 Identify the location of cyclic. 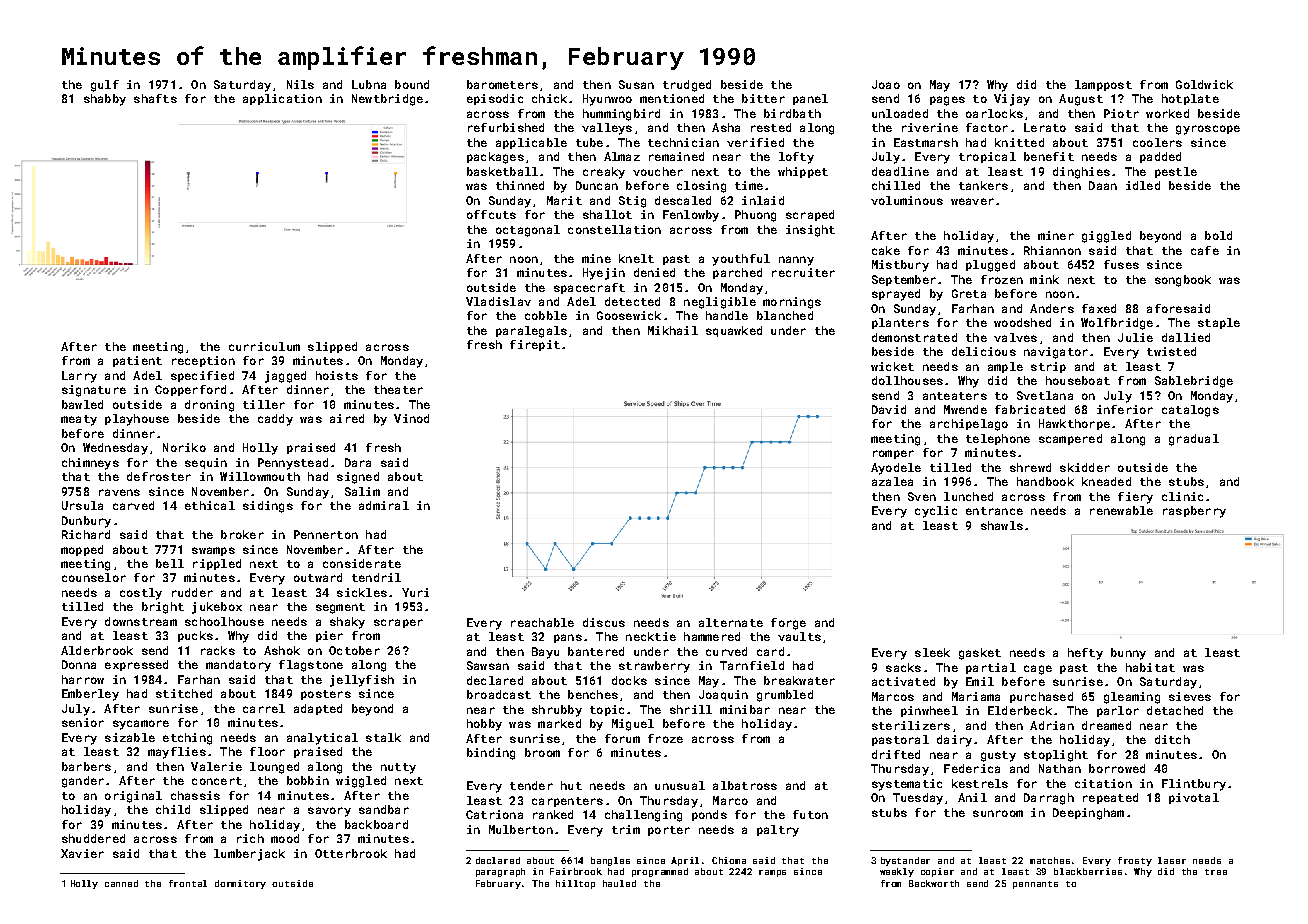
(936, 512).
